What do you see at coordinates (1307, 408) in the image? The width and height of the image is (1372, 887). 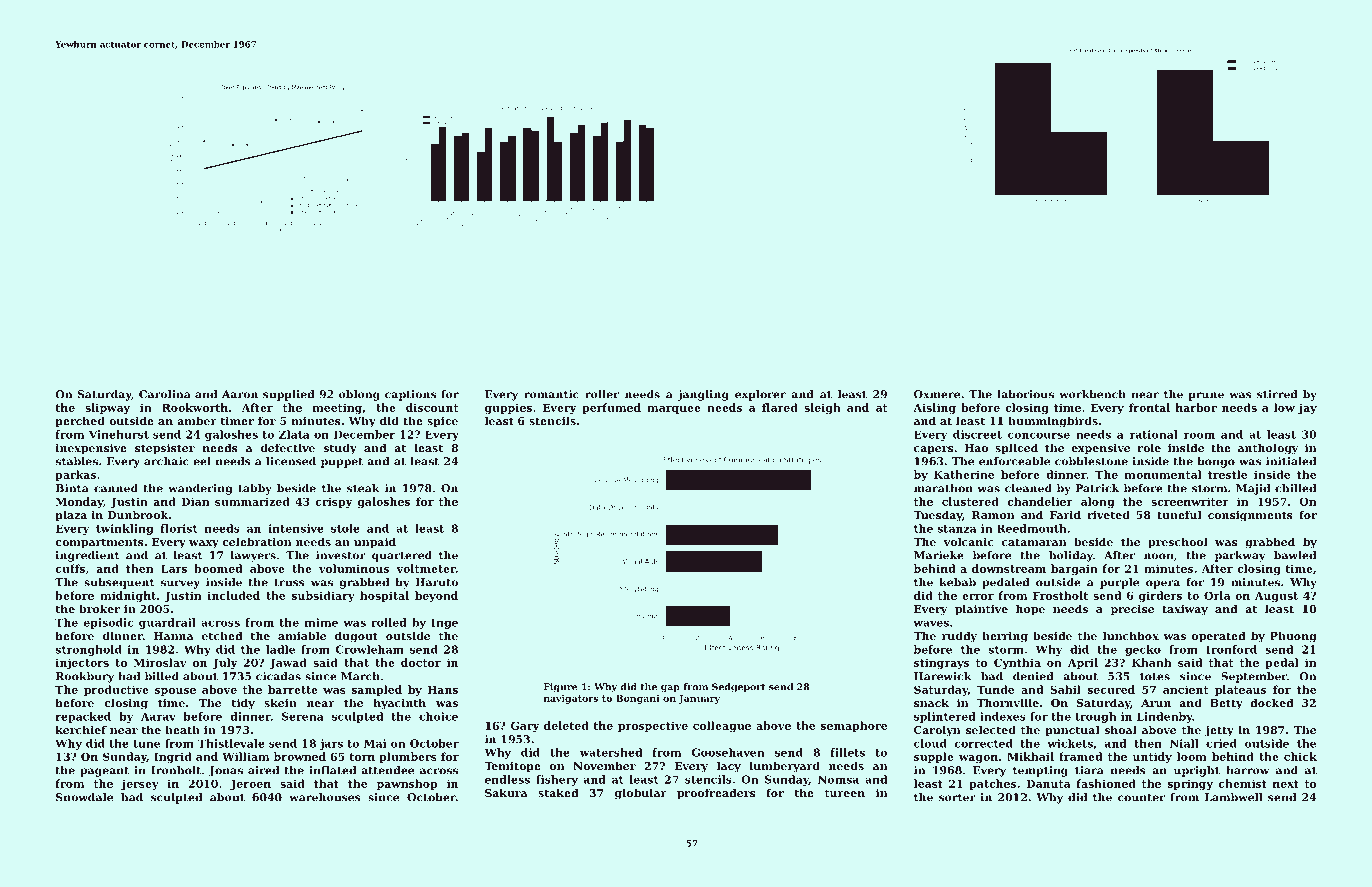 I see `jay` at bounding box center [1307, 408].
